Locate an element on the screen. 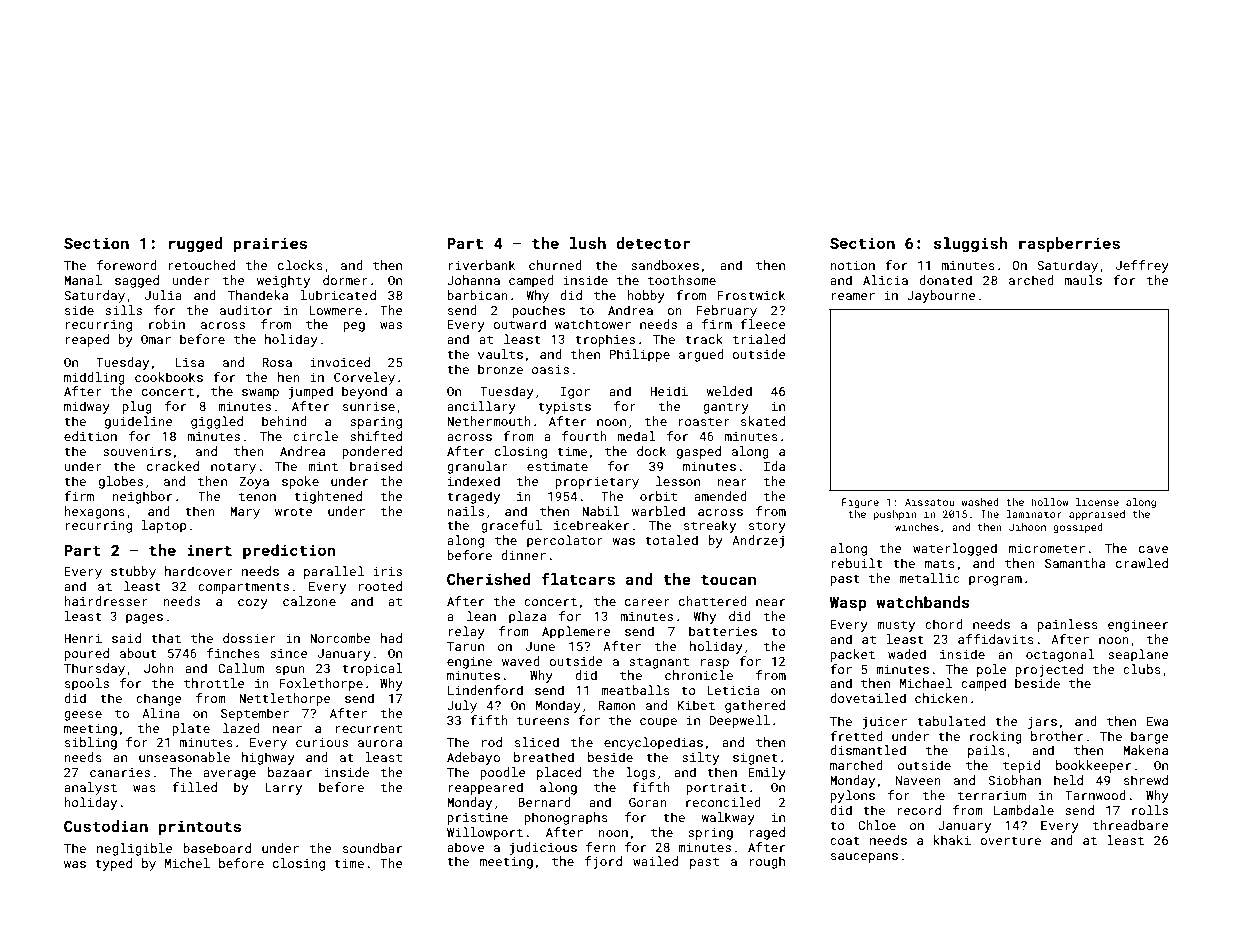 The image size is (1233, 952). outward is located at coordinates (519, 324).
